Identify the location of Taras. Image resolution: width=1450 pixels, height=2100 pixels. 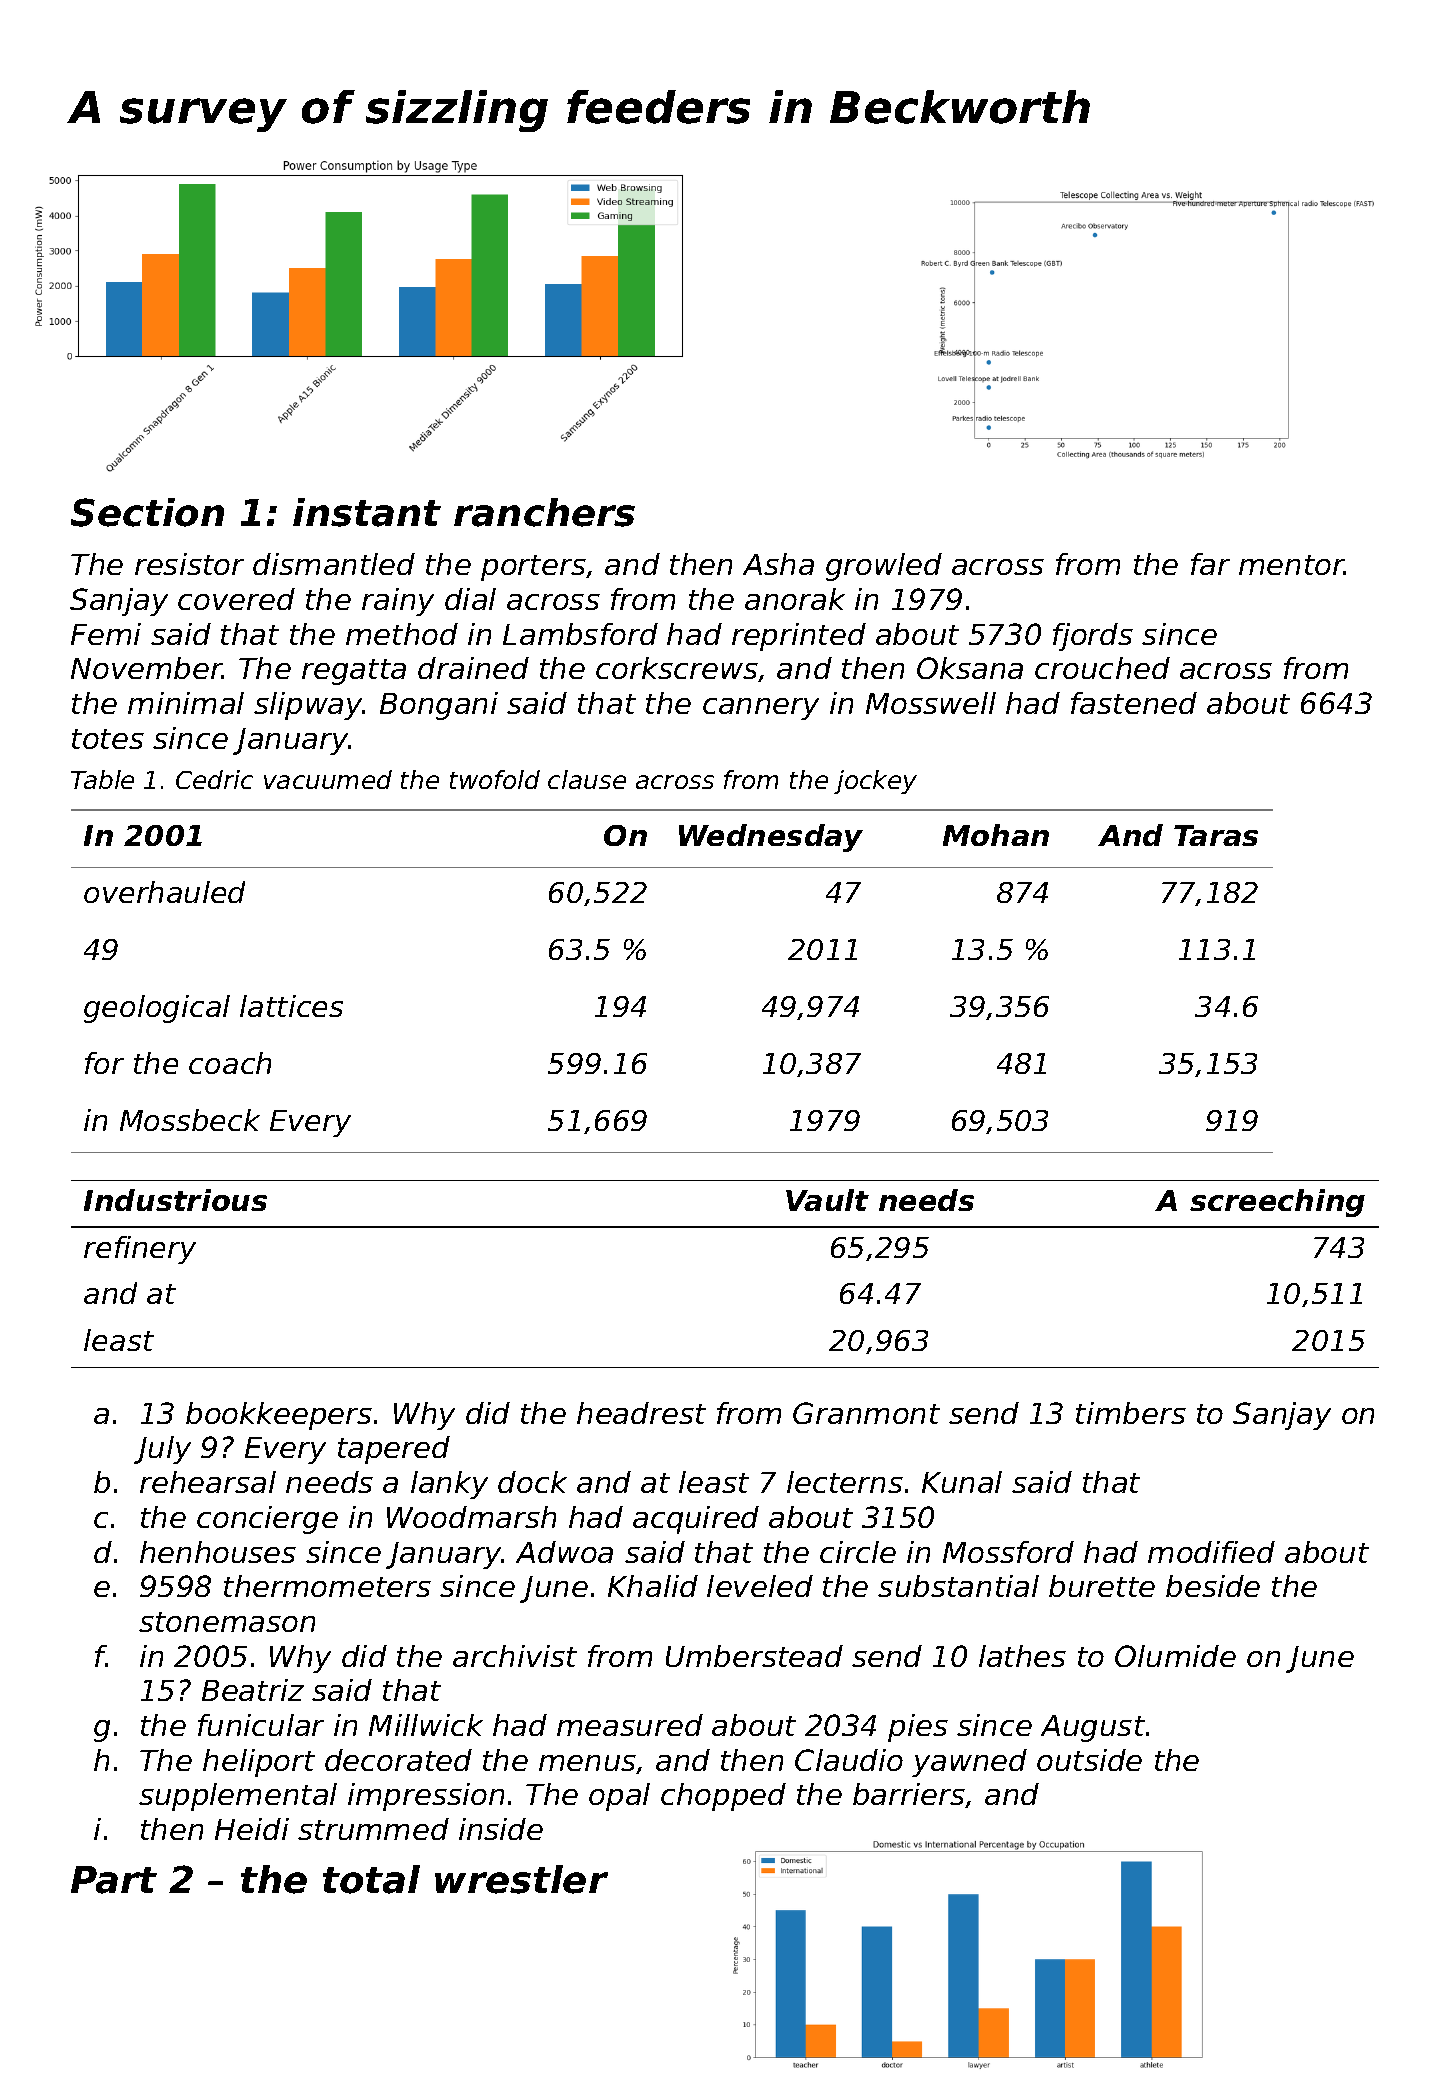
(1216, 835).
